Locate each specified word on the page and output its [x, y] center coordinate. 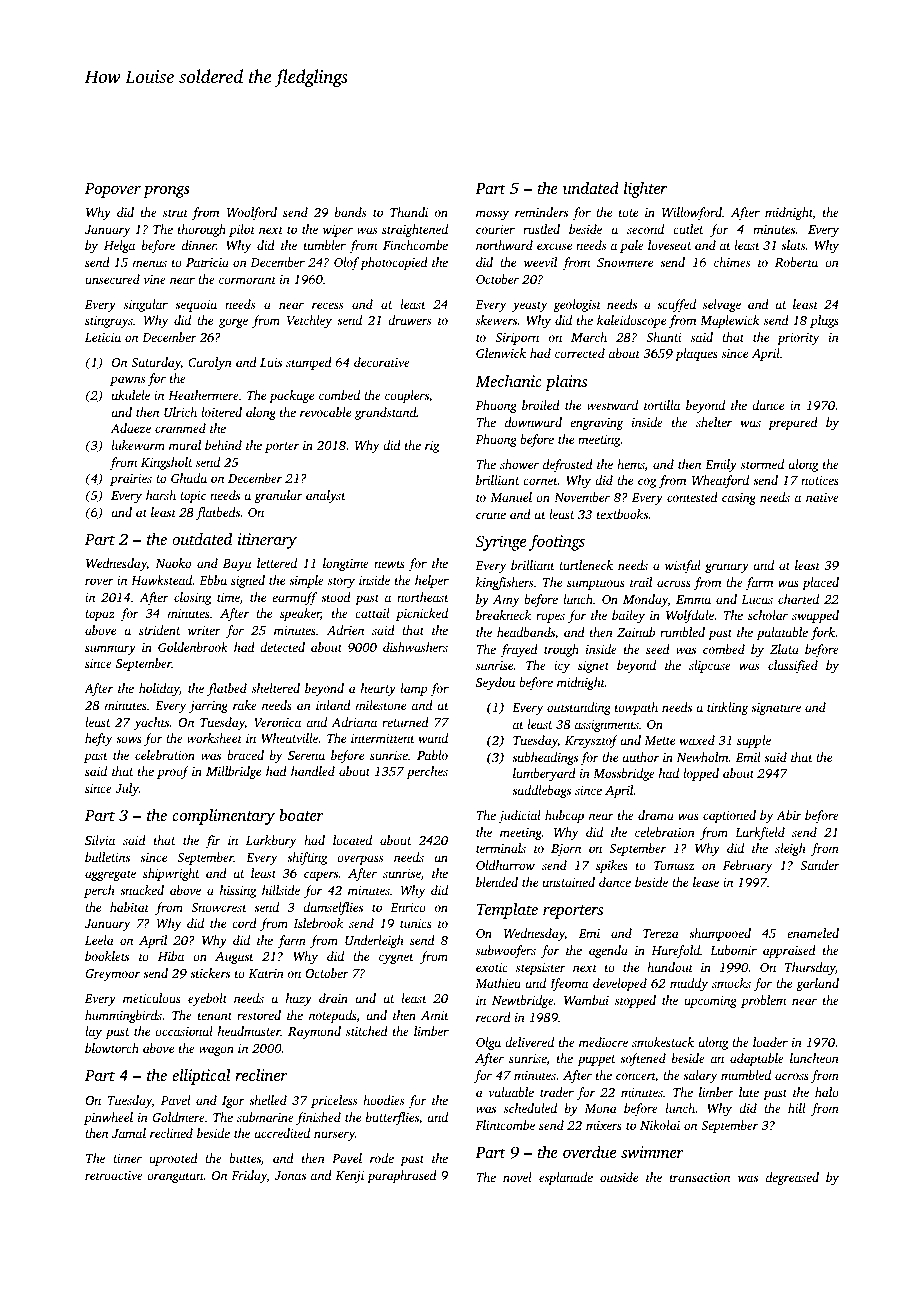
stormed [762, 464]
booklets [107, 956]
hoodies [383, 1100]
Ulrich [180, 412]
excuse [554, 246]
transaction [700, 1177]
